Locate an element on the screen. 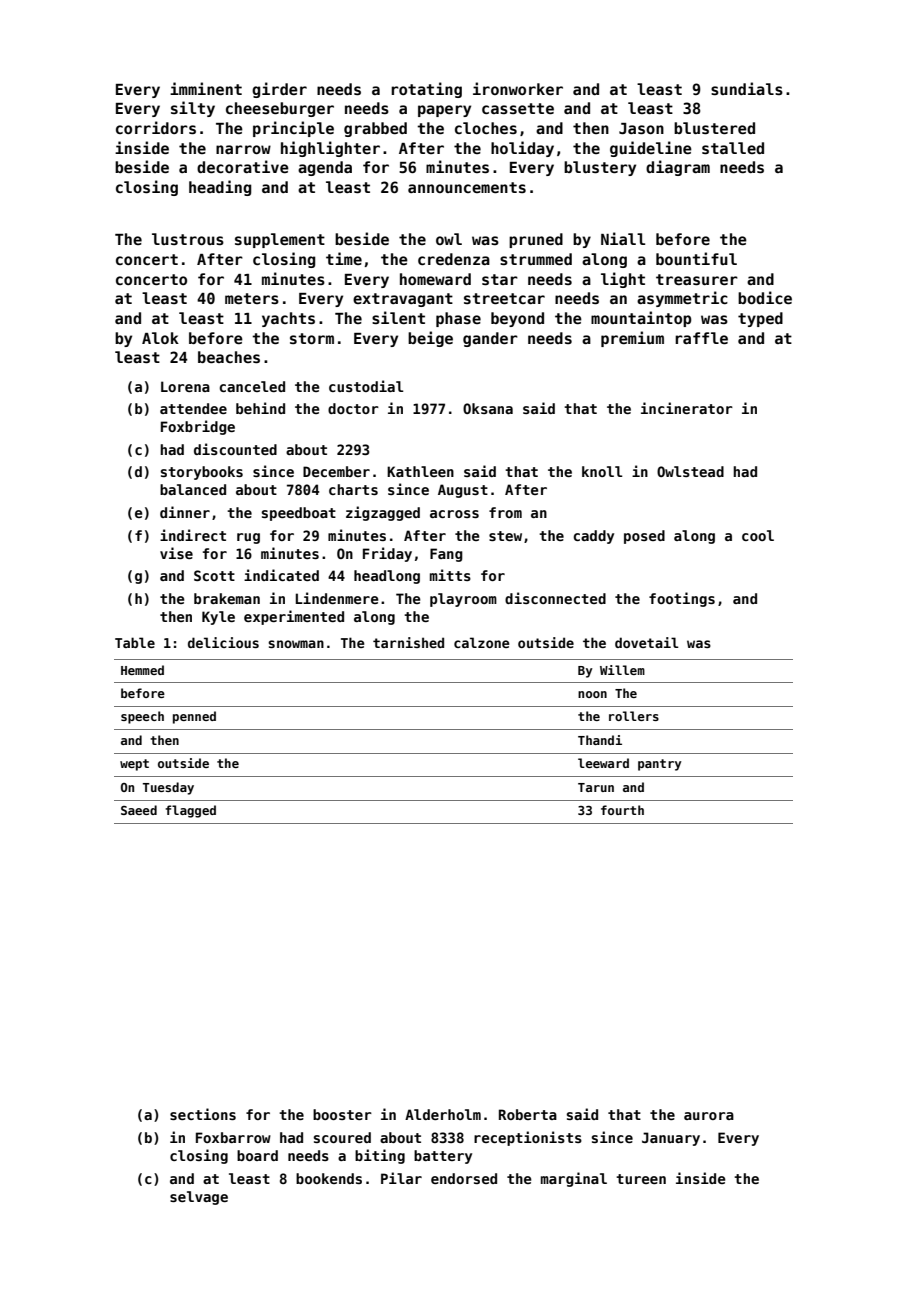  selvage is located at coordinates (199, 1198).
